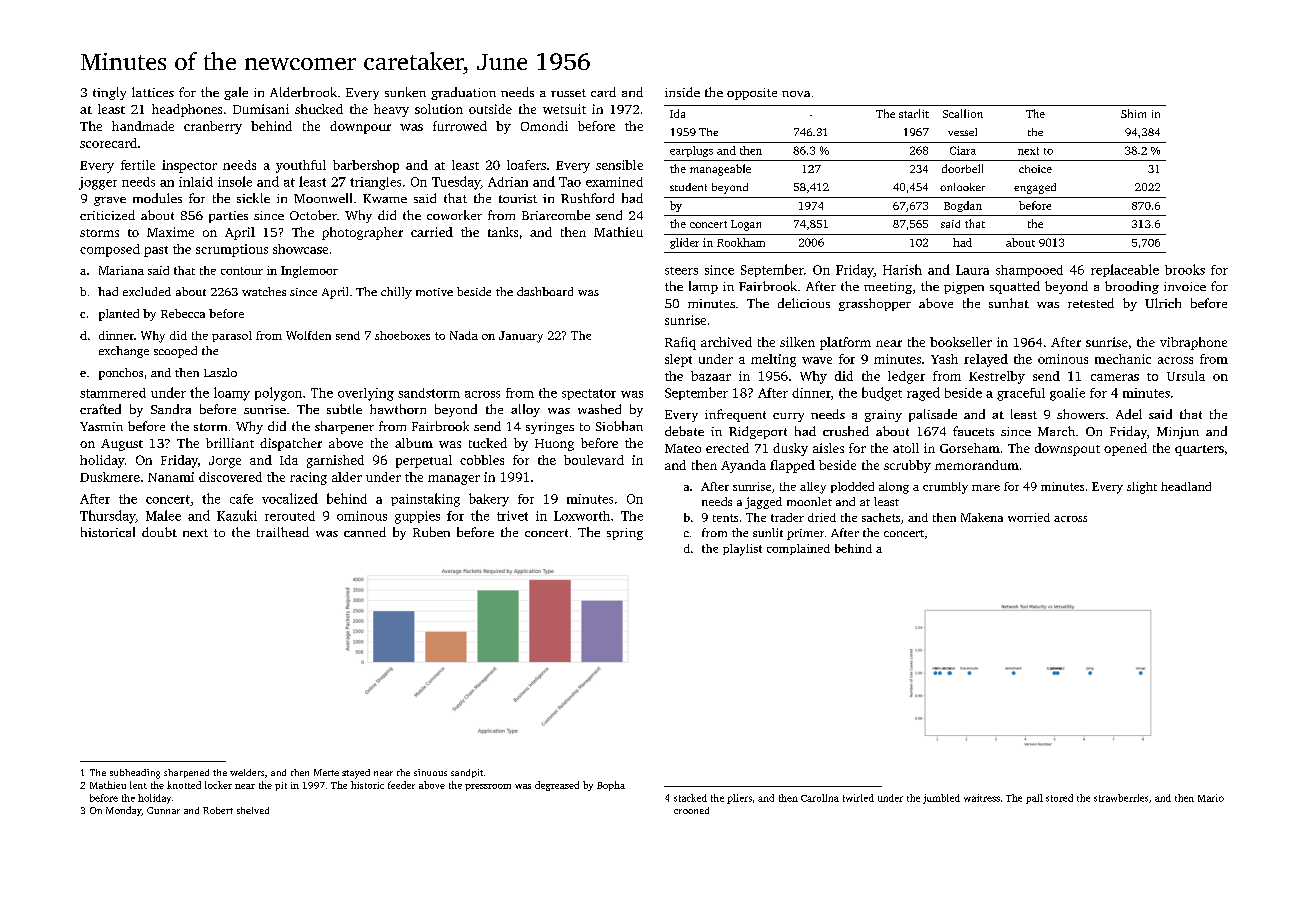 The image size is (1308, 924). Describe the element at coordinates (741, 242) in the screenshot. I see `Rookham` at that location.
